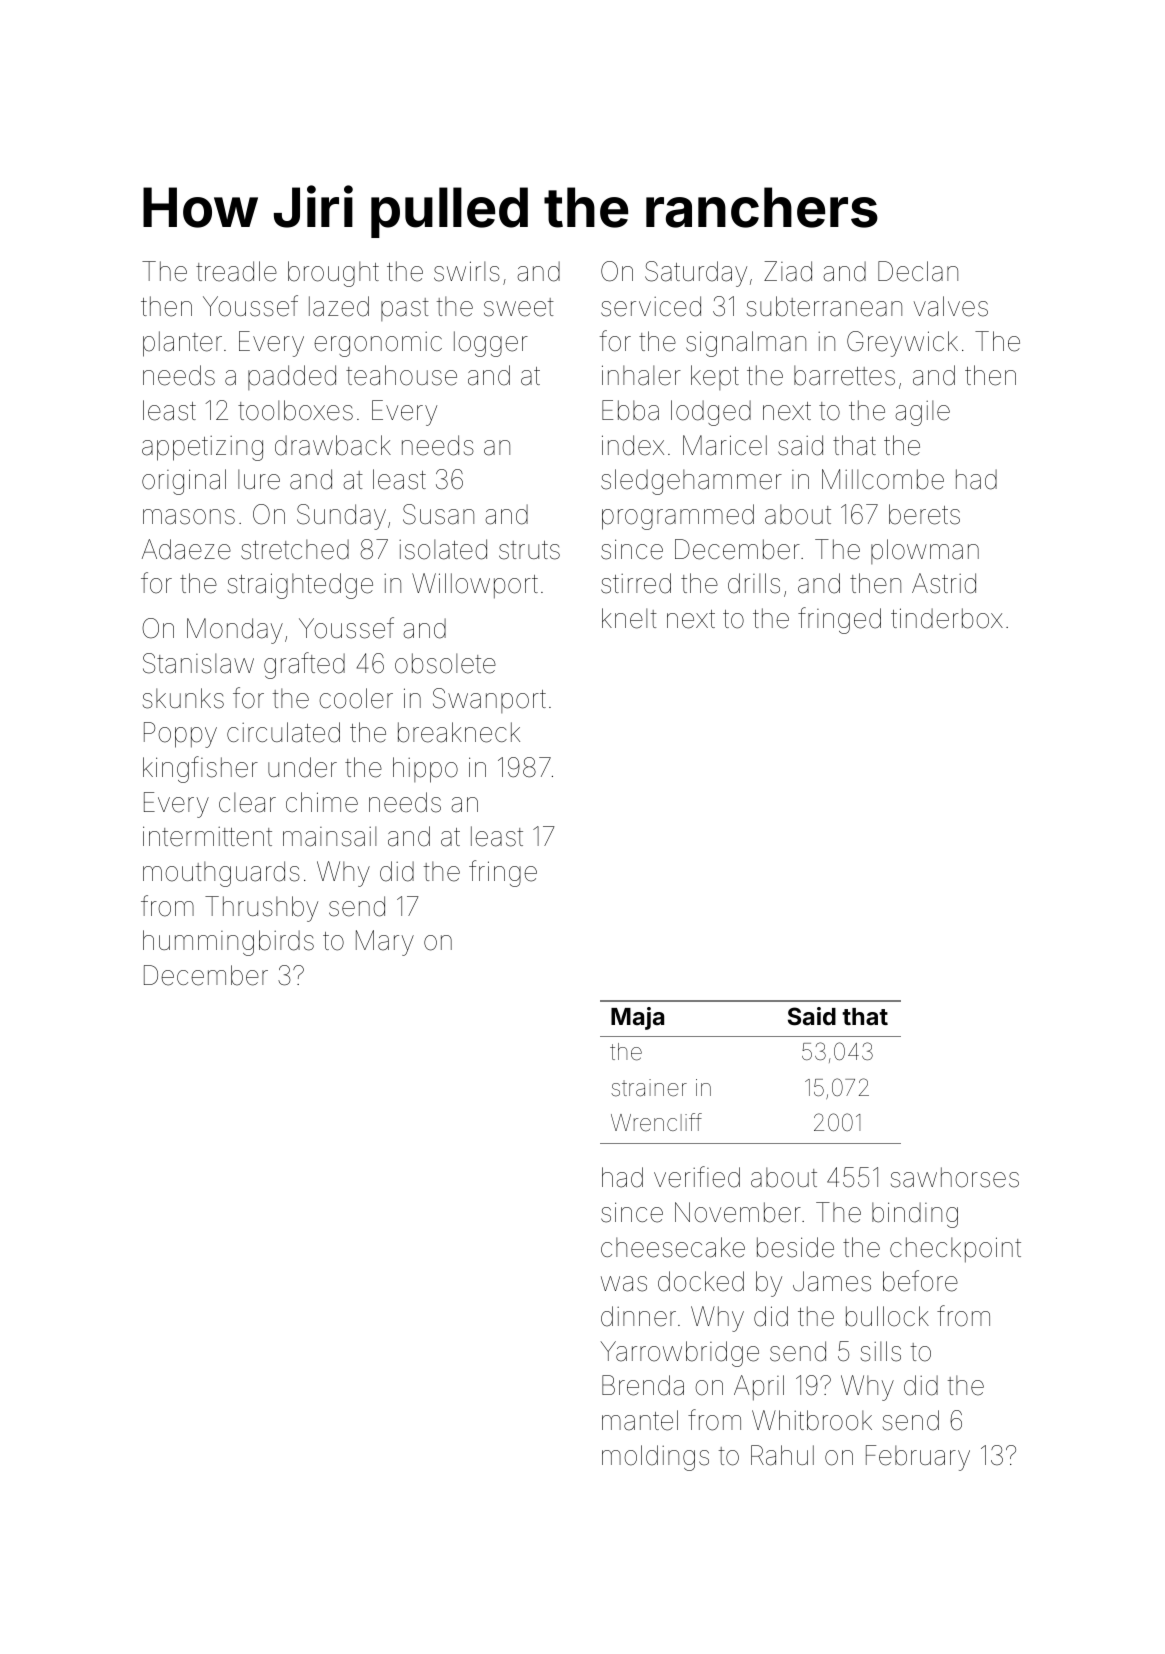  Describe the element at coordinates (922, 413) in the screenshot. I see `agile` at that location.
